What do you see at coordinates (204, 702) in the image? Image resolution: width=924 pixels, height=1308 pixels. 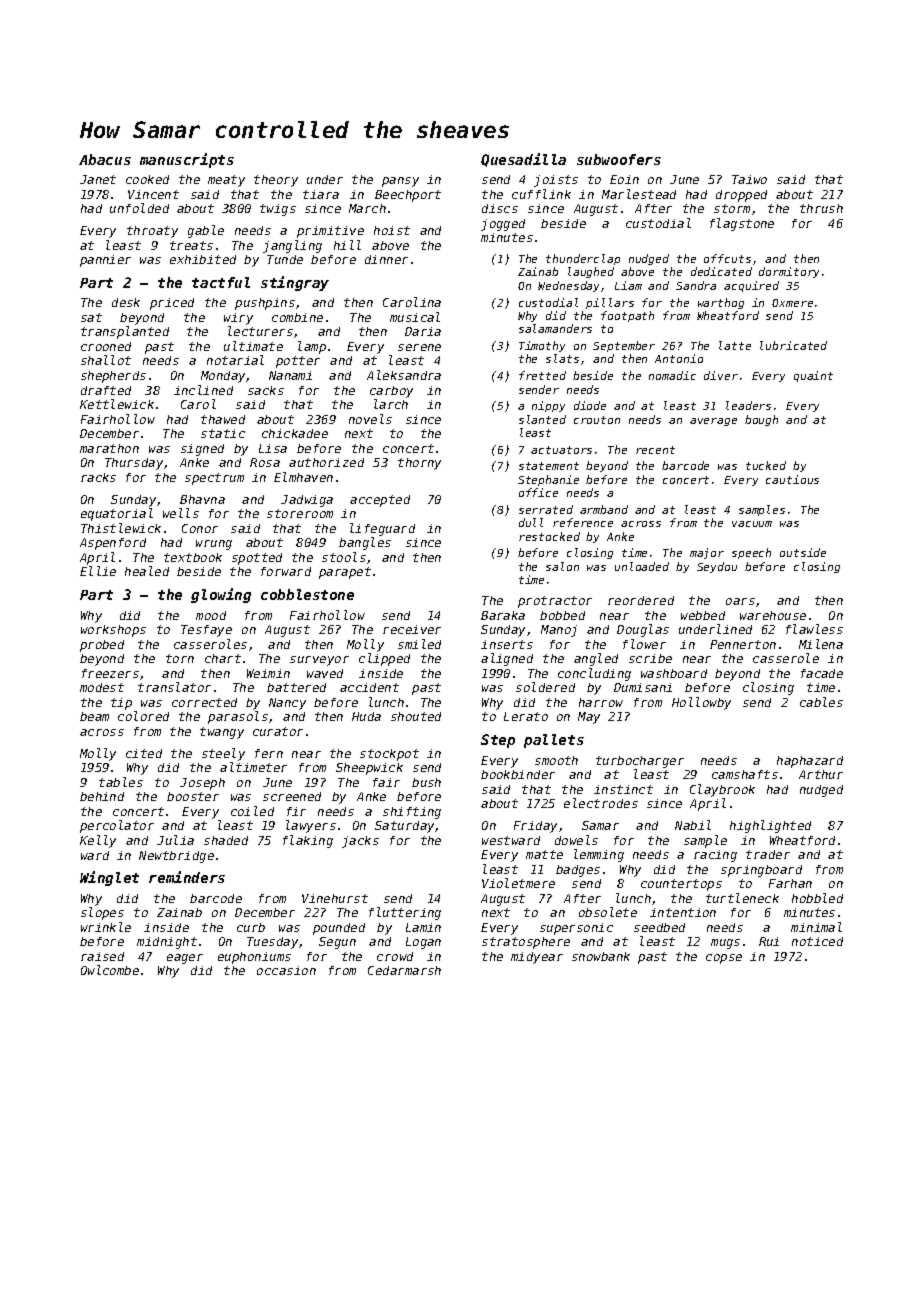 I see `corrected` at bounding box center [204, 702].
